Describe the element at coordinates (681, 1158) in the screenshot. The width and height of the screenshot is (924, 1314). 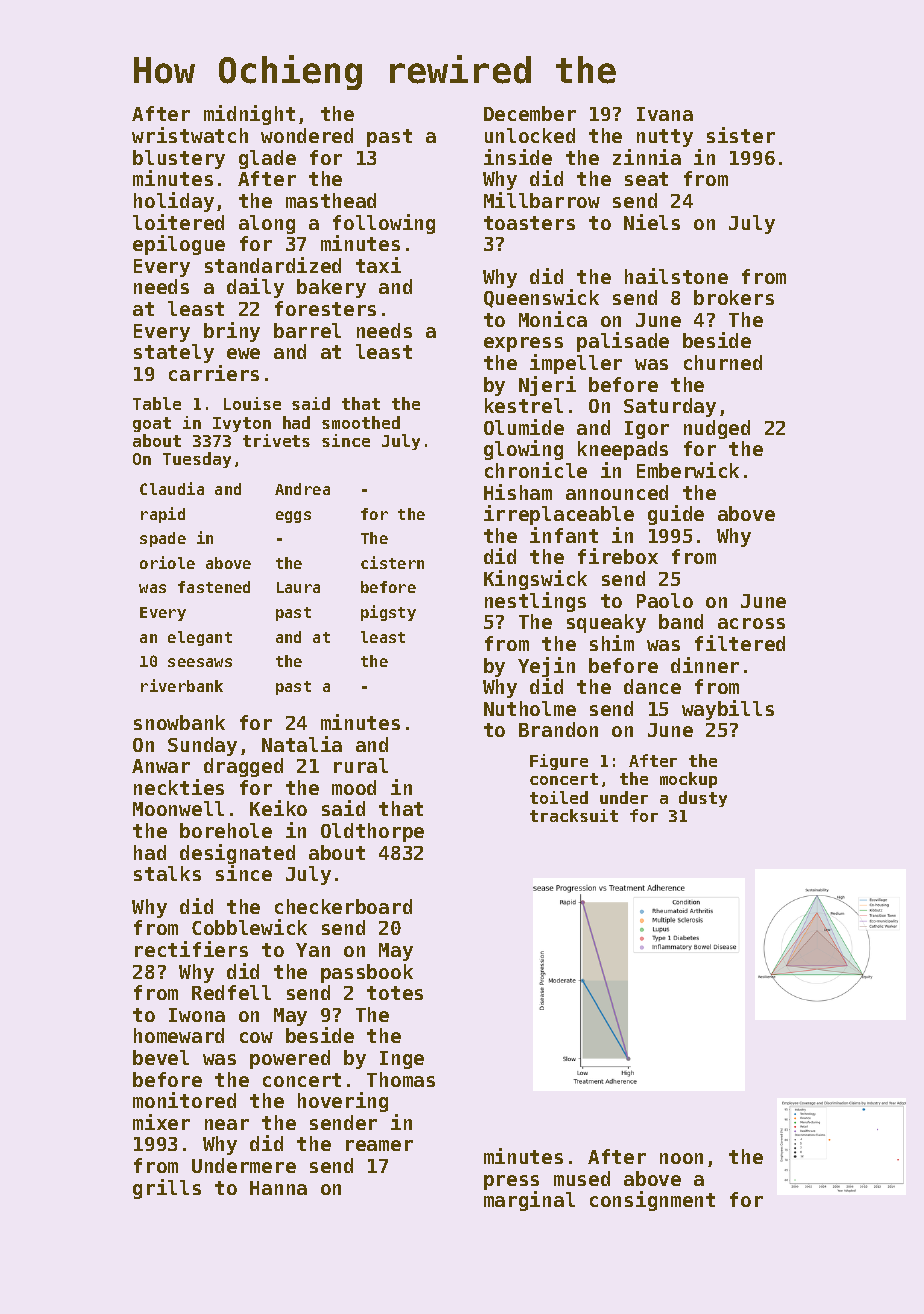
I see `noon` at that location.
